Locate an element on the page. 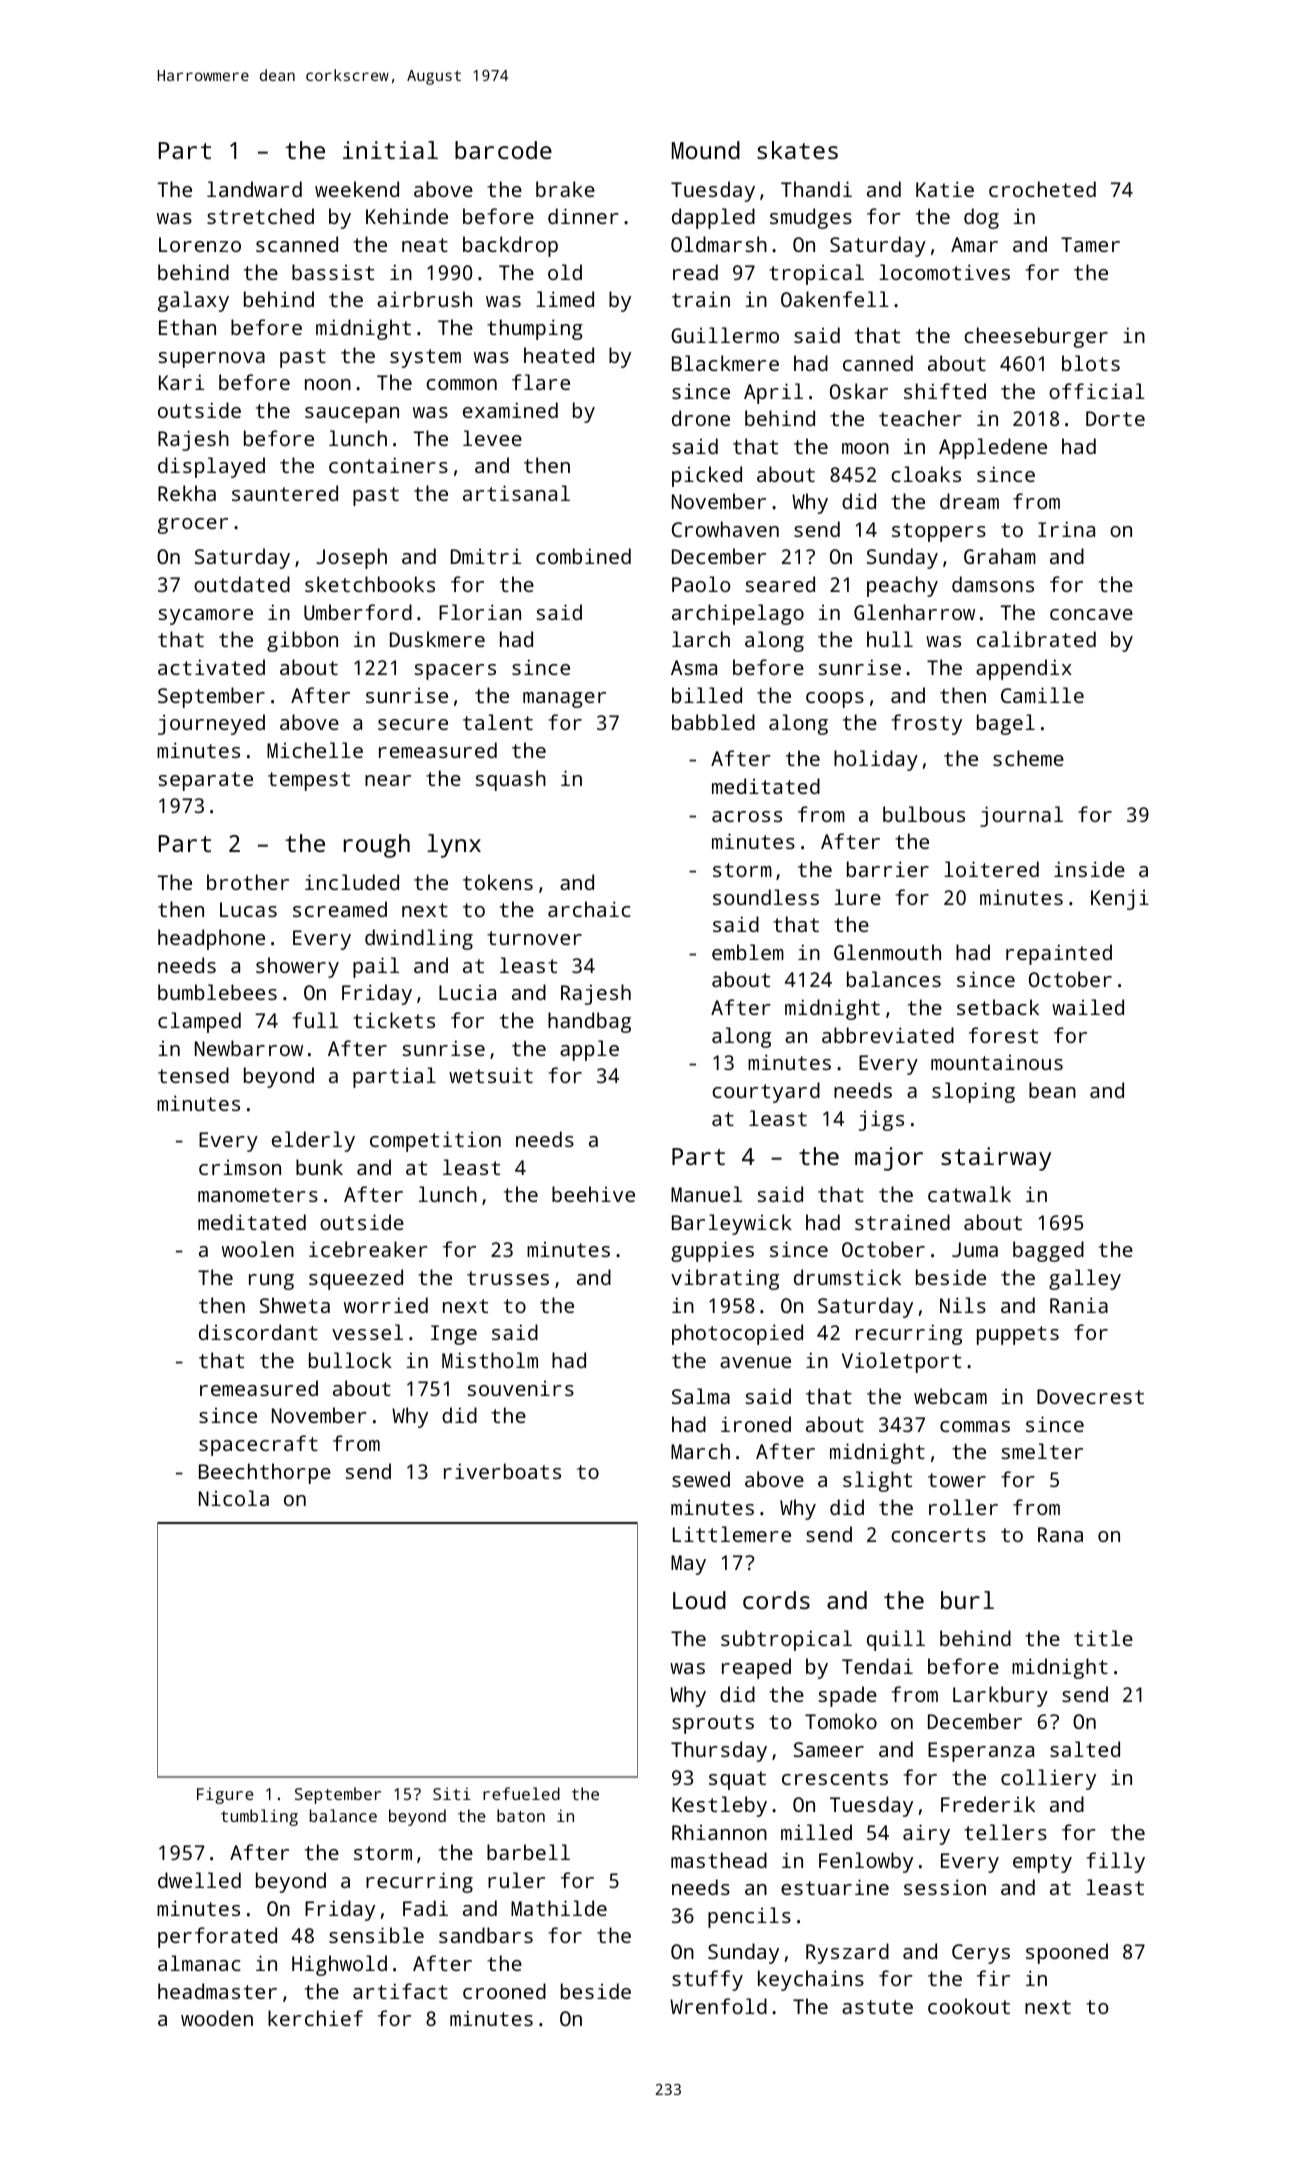 This document has height=2157, width=1309. refueled is located at coordinates (521, 1793).
